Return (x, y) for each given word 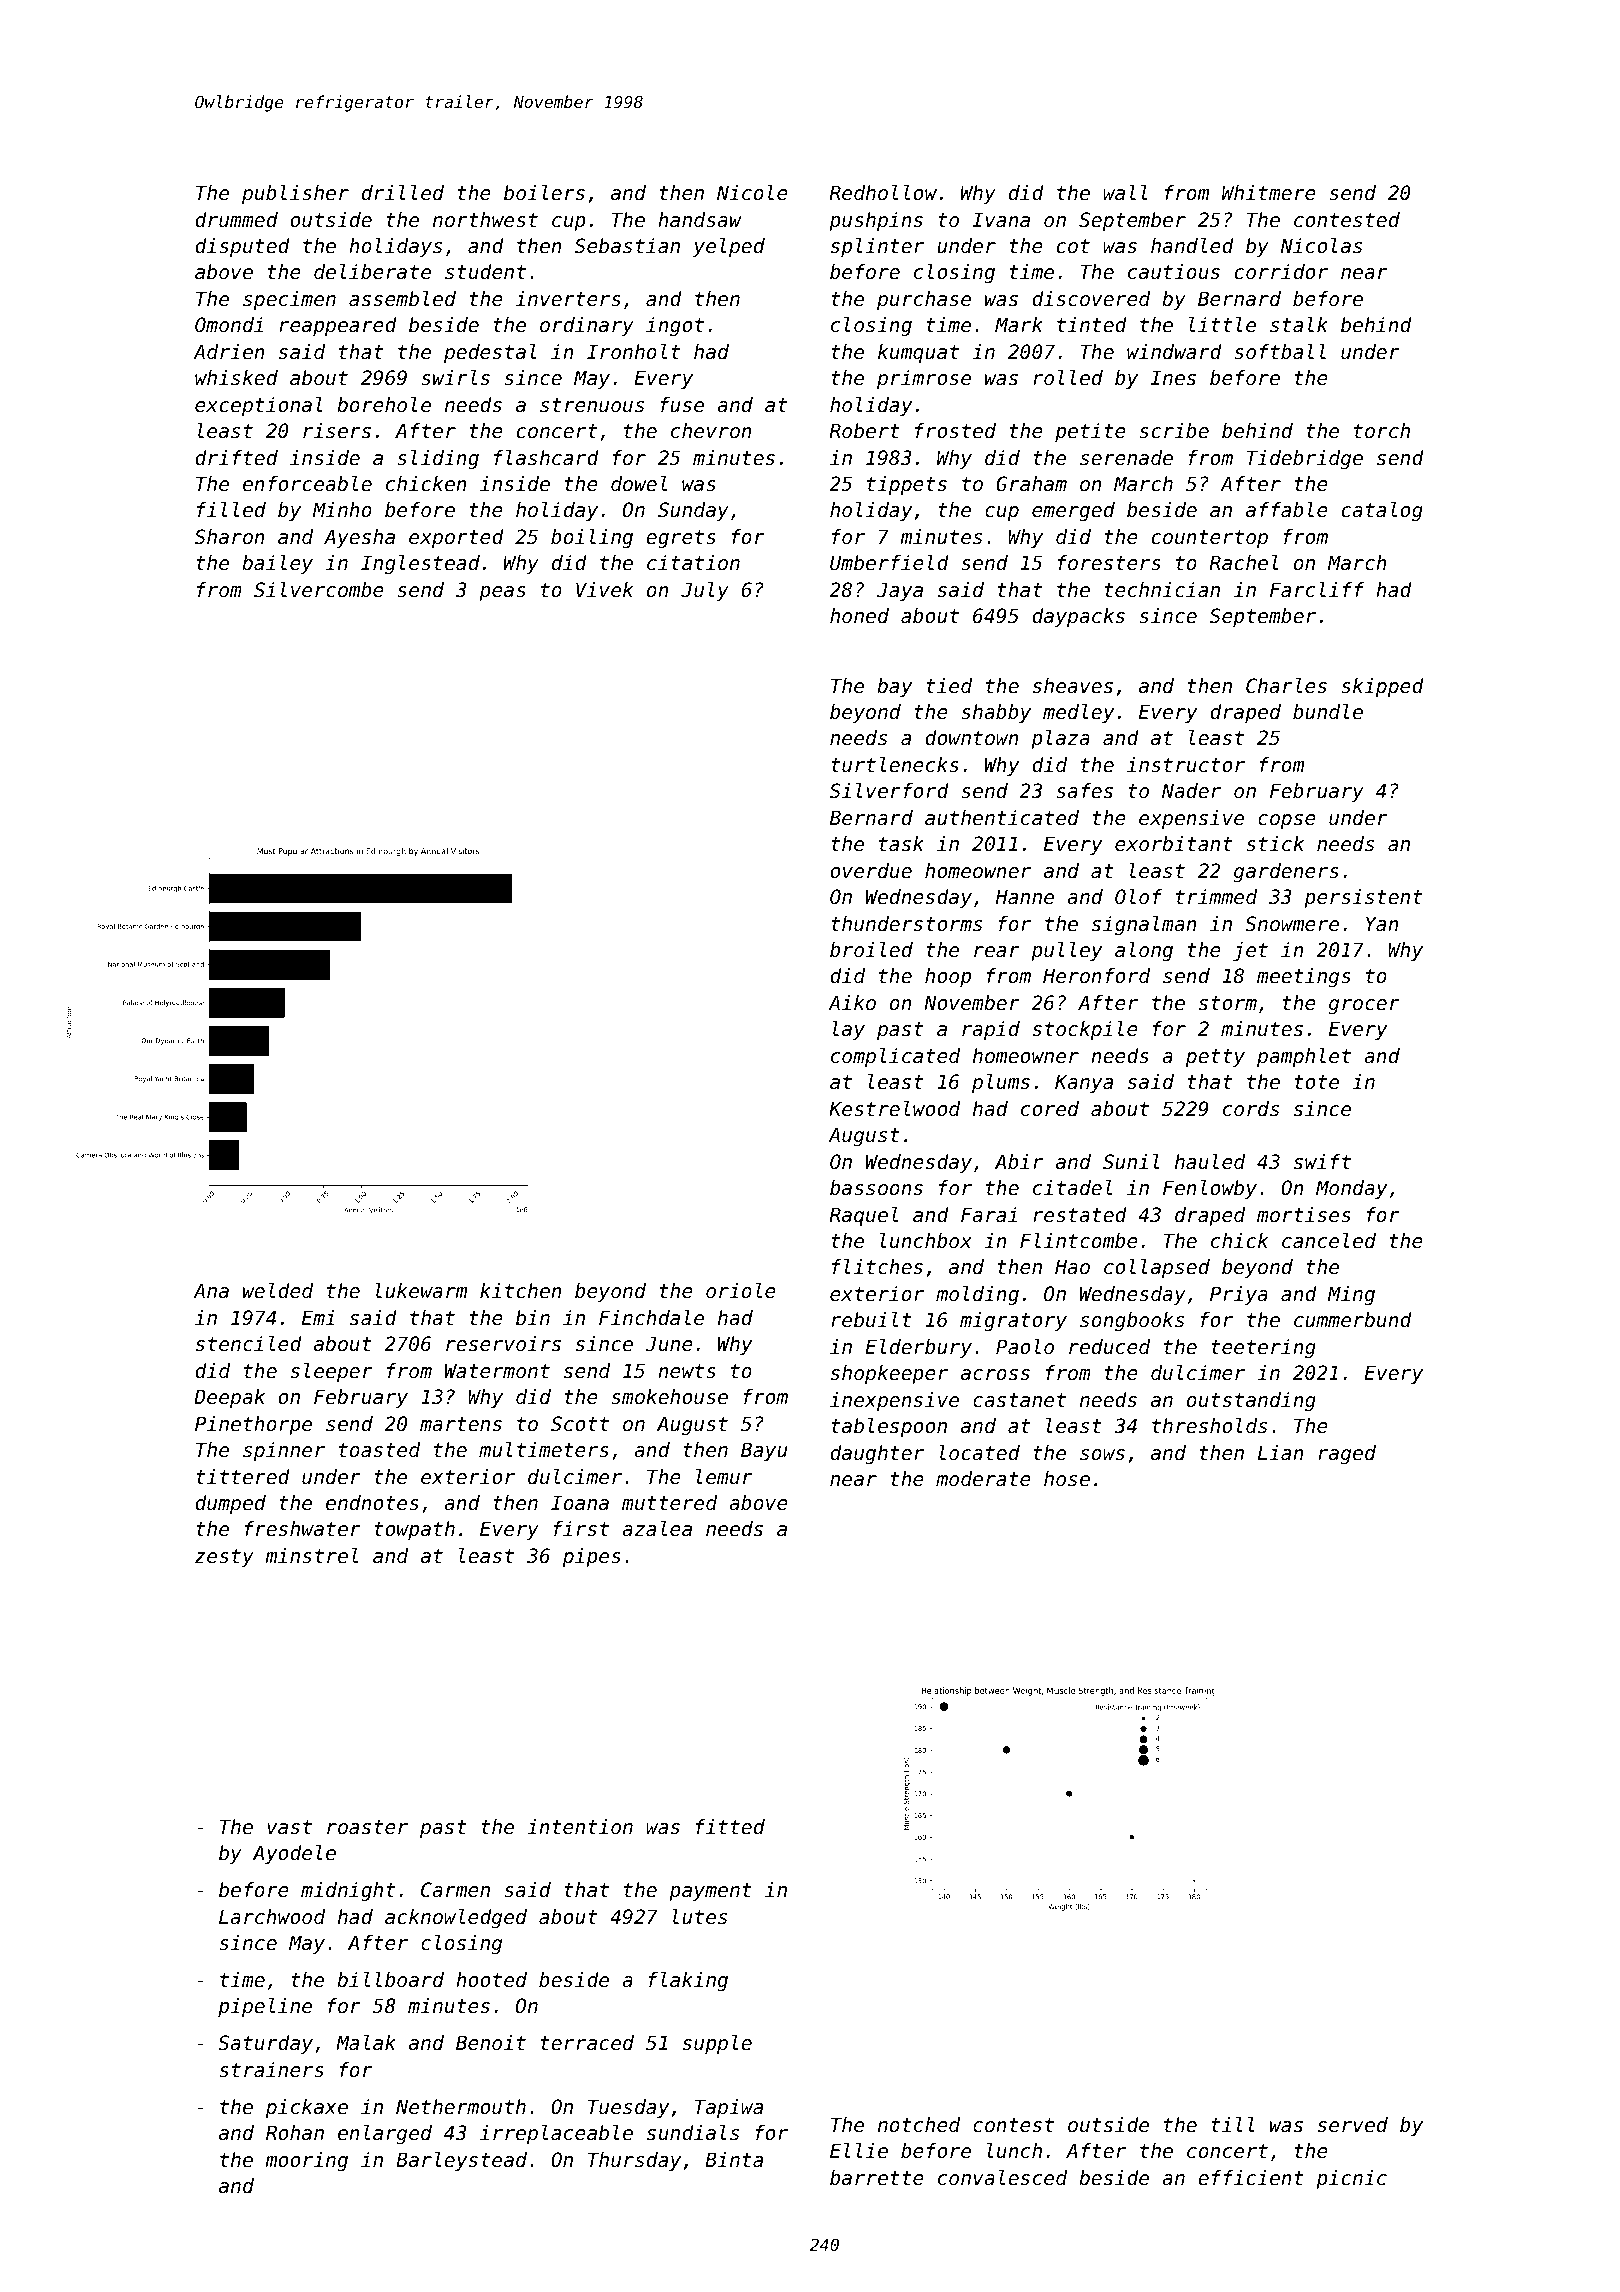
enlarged (385, 2134)
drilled (403, 193)
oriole (741, 1291)
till (1233, 2124)
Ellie (859, 2151)
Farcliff (1317, 590)
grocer (1364, 1006)
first (581, 1529)
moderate (983, 1479)
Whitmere (1269, 193)
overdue (871, 871)
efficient (1251, 2178)
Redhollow (883, 193)
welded (278, 1291)
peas (502, 593)
